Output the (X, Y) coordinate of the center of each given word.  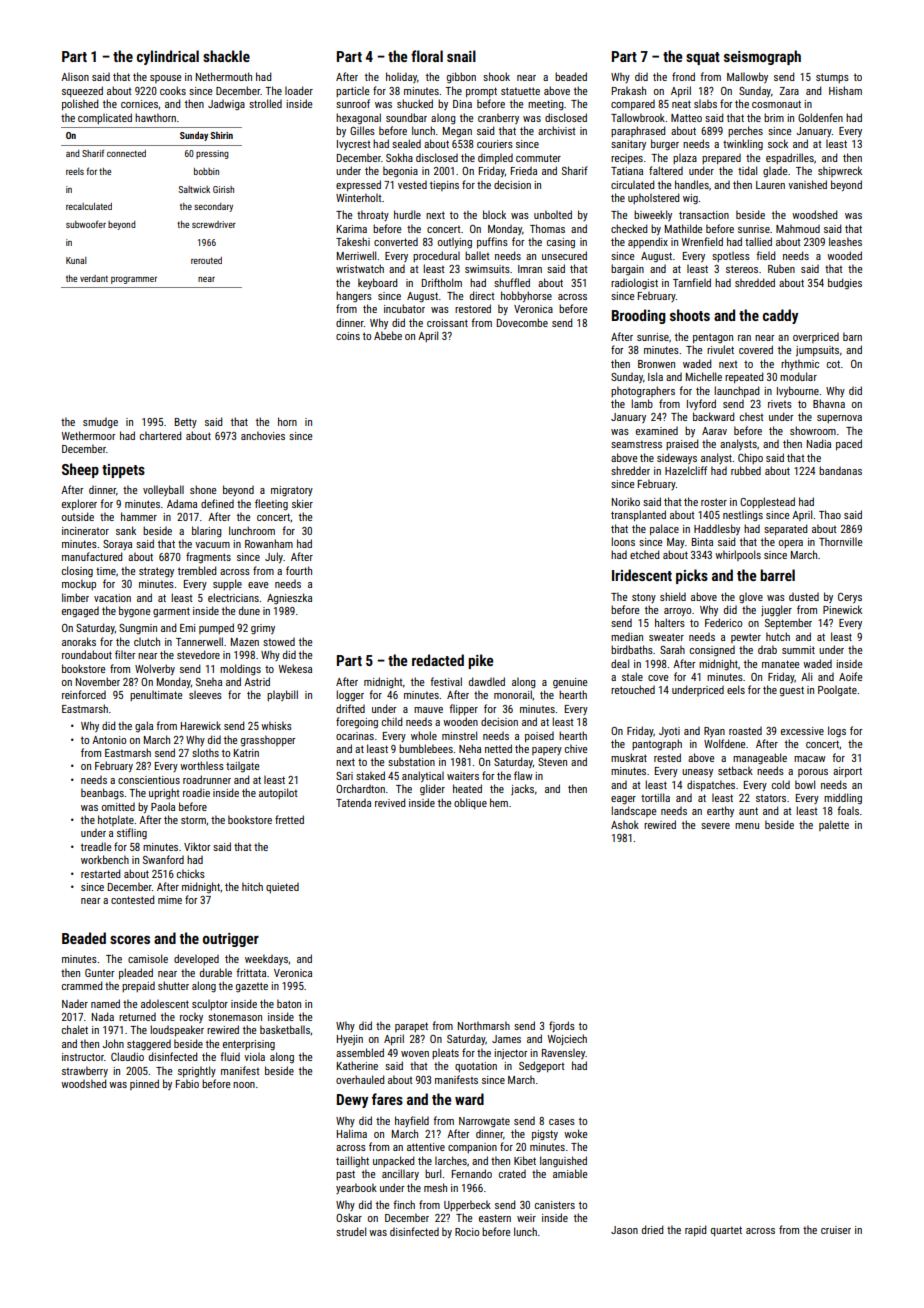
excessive (802, 731)
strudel (351, 1231)
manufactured (92, 556)
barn (852, 336)
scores (130, 939)
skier (302, 503)
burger (665, 145)
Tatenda (353, 803)
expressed (358, 185)
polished (80, 104)
